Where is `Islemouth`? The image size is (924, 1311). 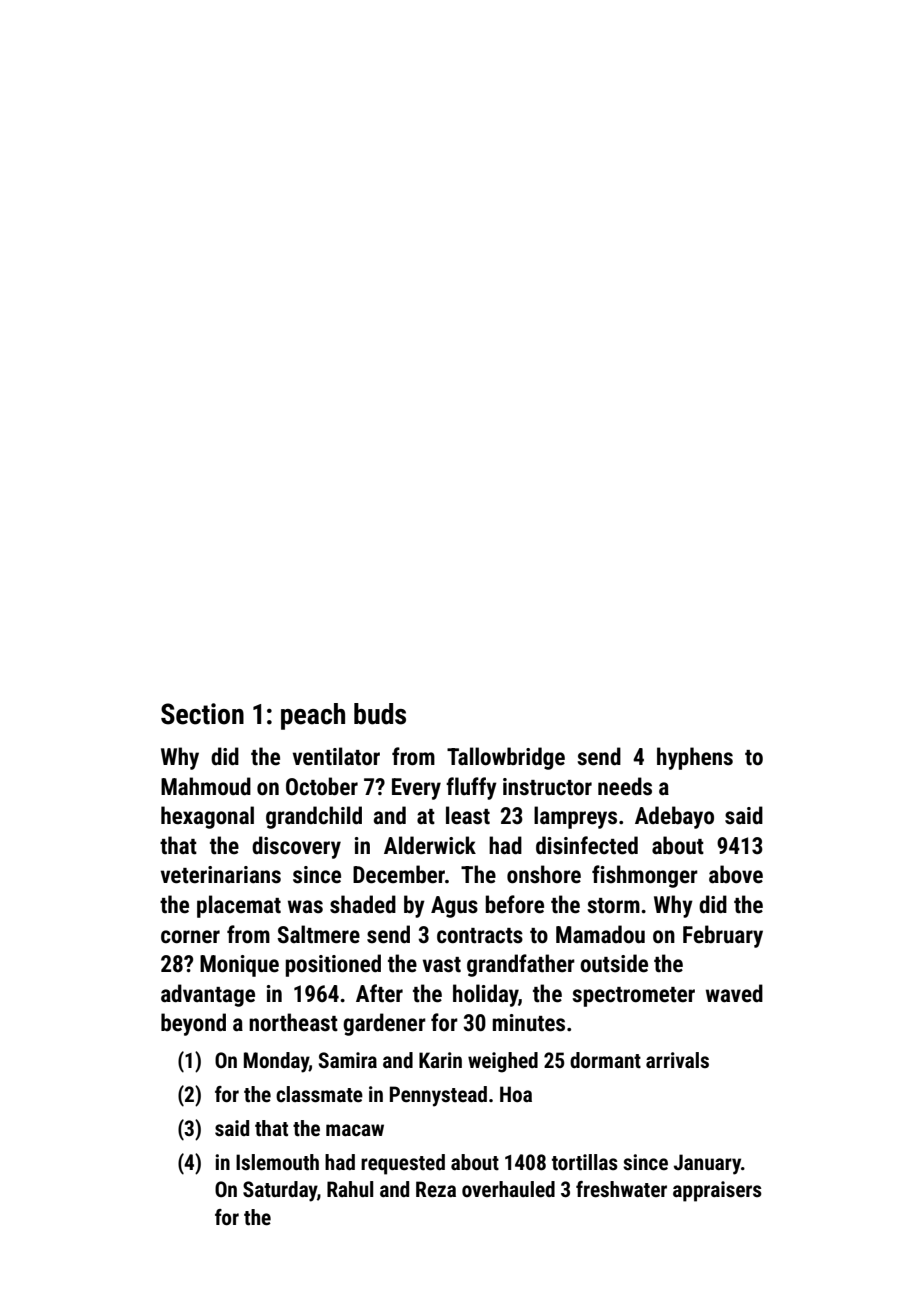 Islemouth is located at coordinates (277, 1162).
